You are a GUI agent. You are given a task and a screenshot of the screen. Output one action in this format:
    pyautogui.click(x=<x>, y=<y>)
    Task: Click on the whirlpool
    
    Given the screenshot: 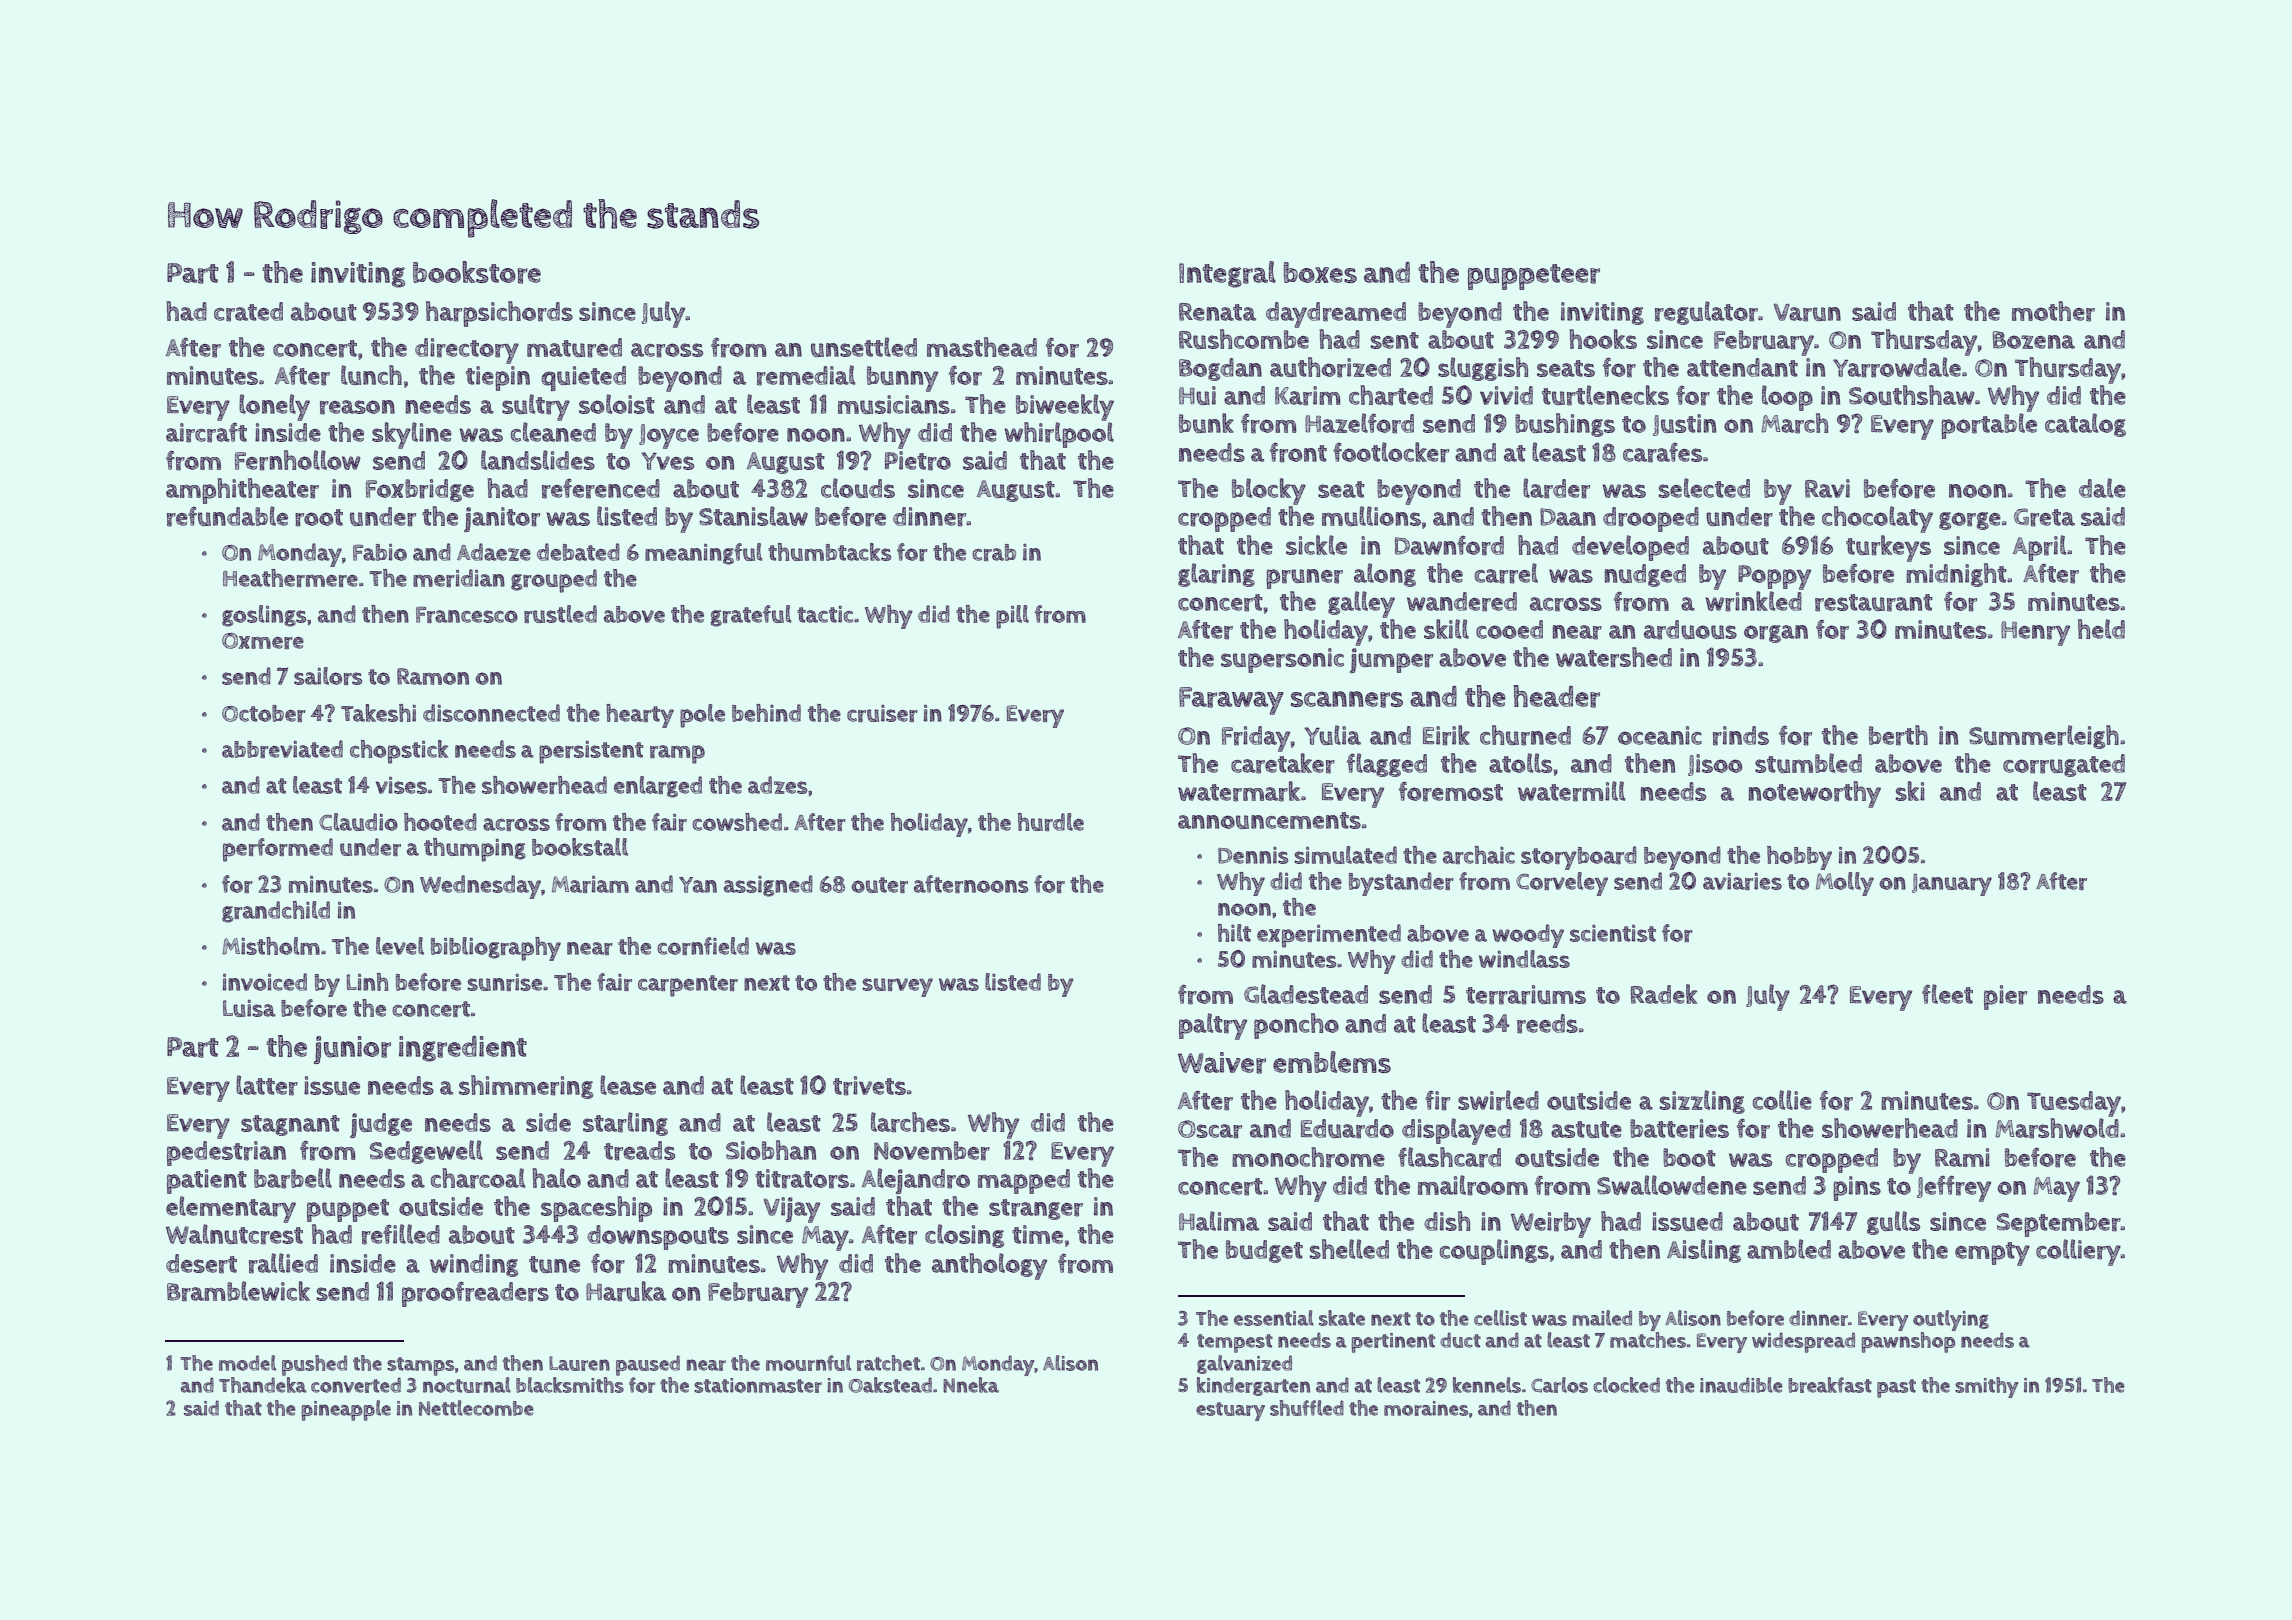 What is the action you would take?
    pyautogui.click(x=1059, y=435)
